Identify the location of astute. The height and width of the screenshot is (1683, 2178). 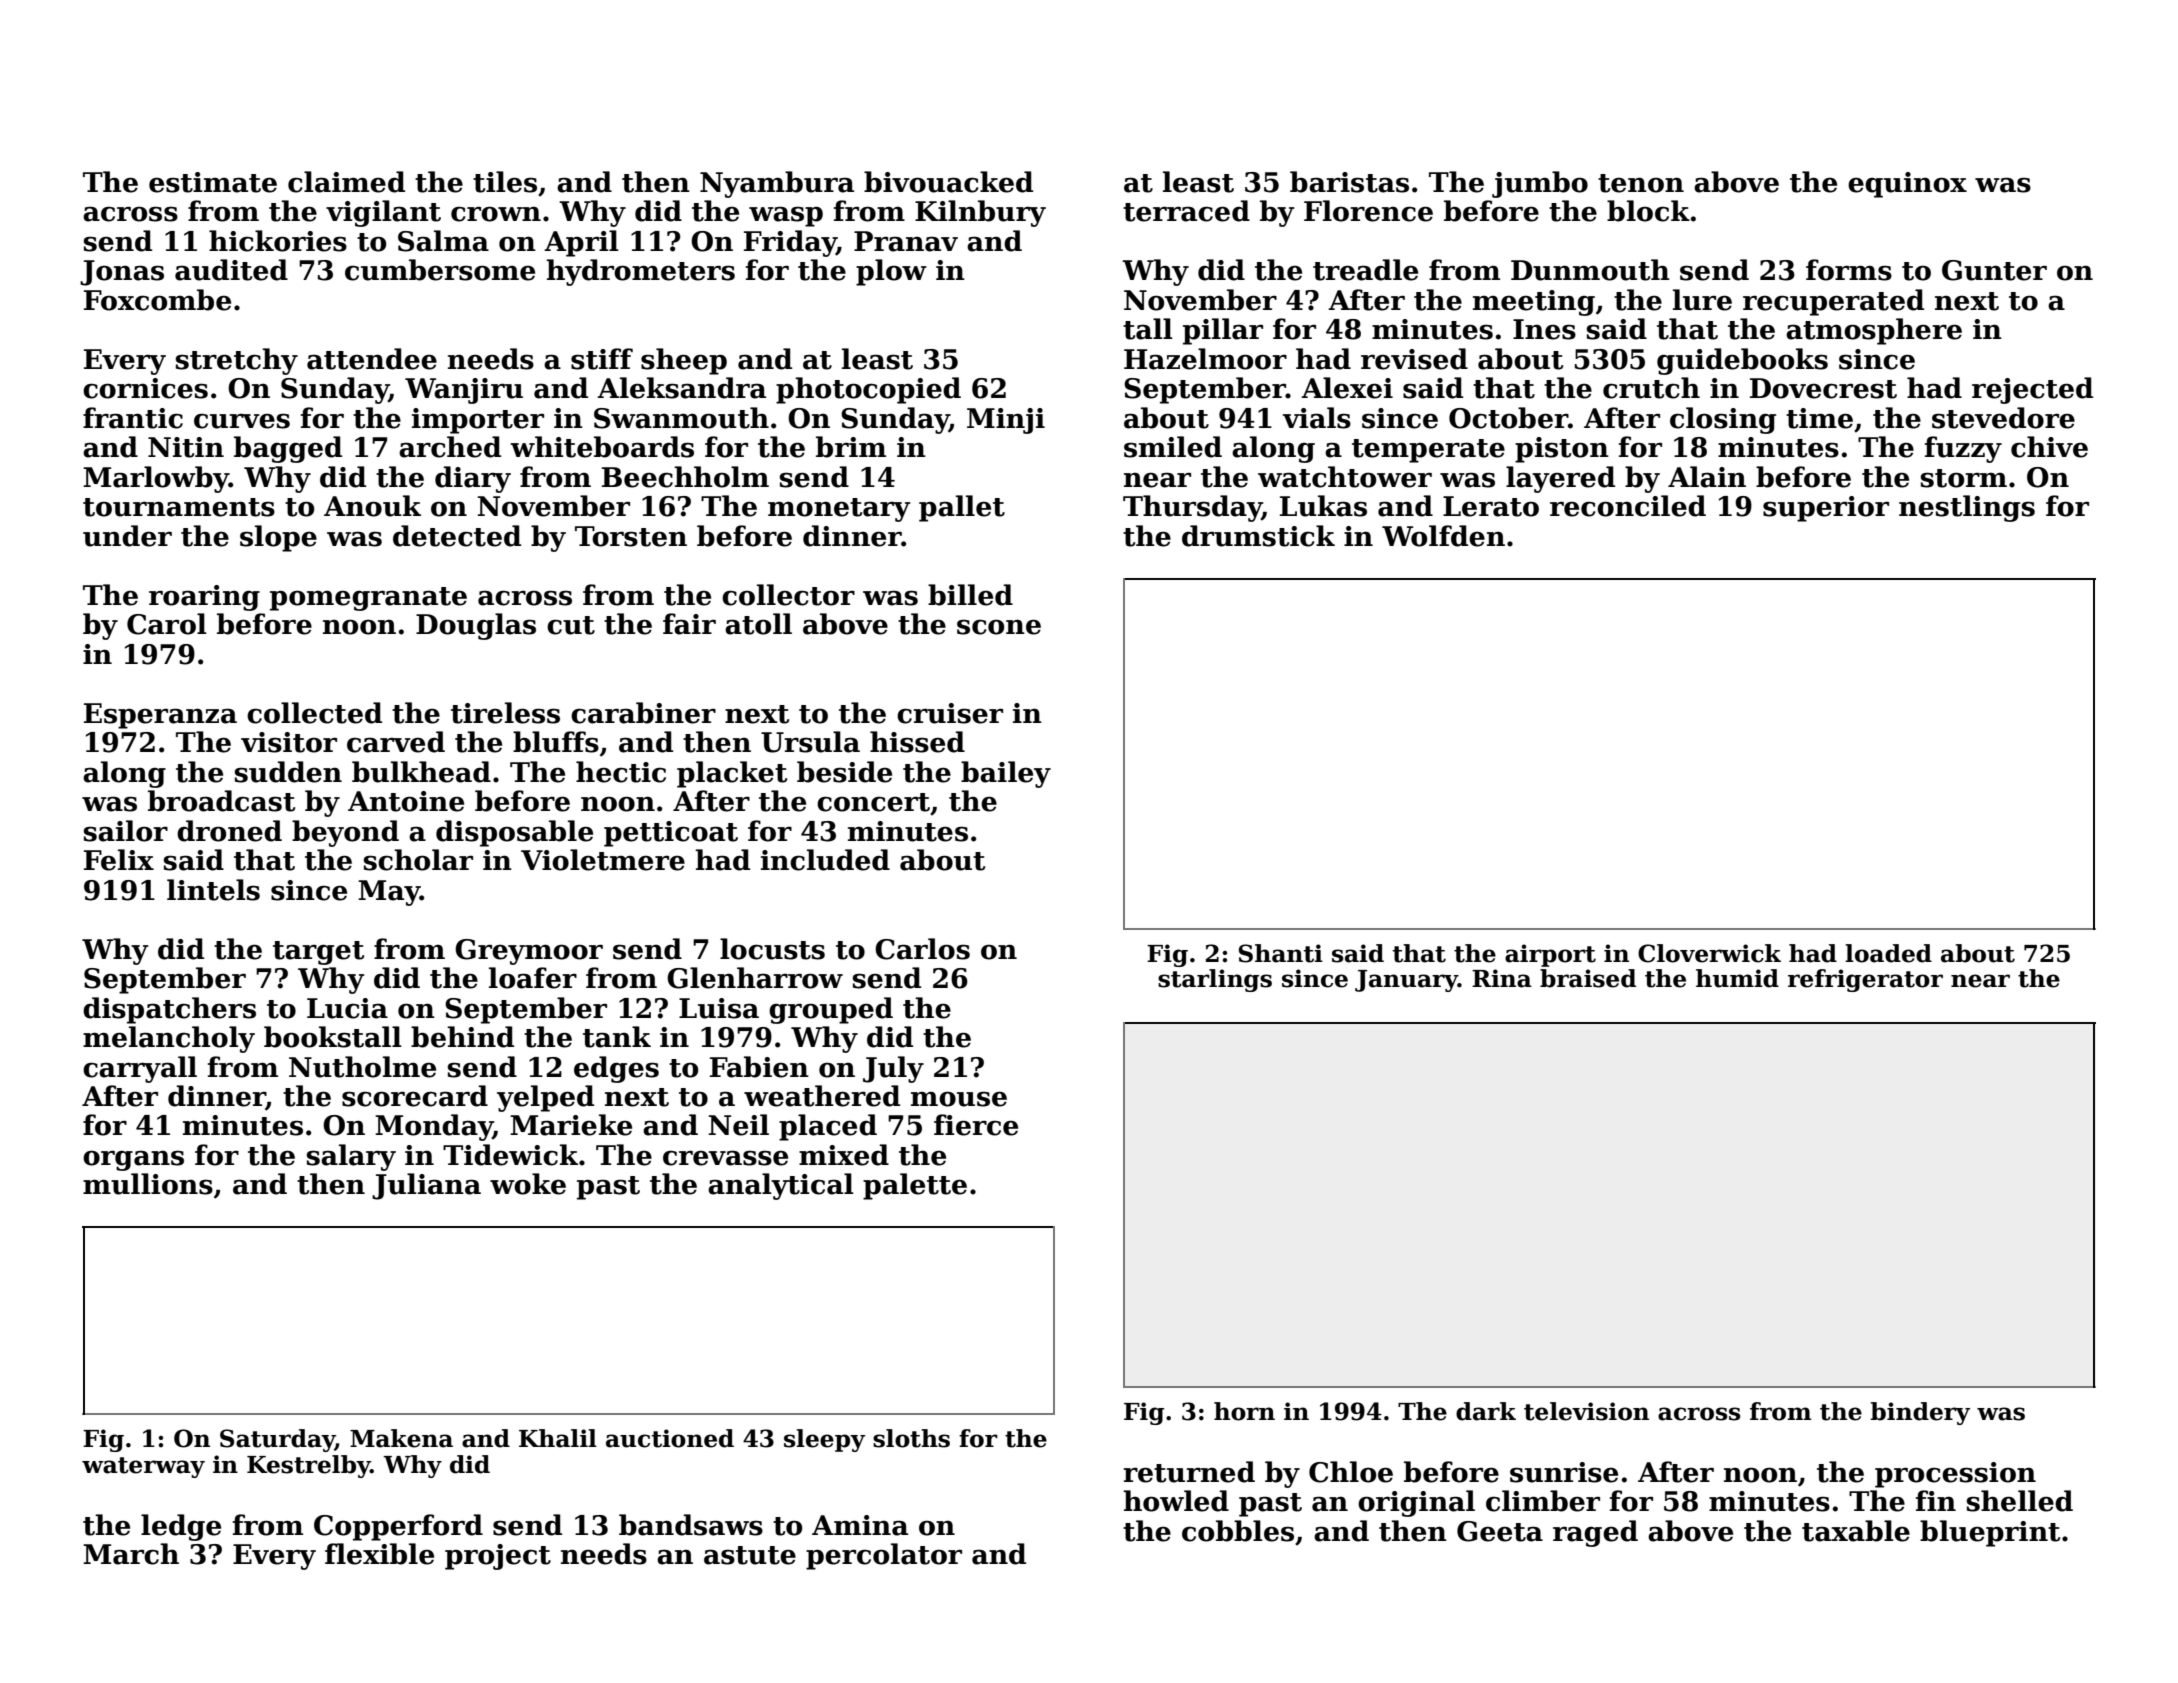
(750, 1555).
